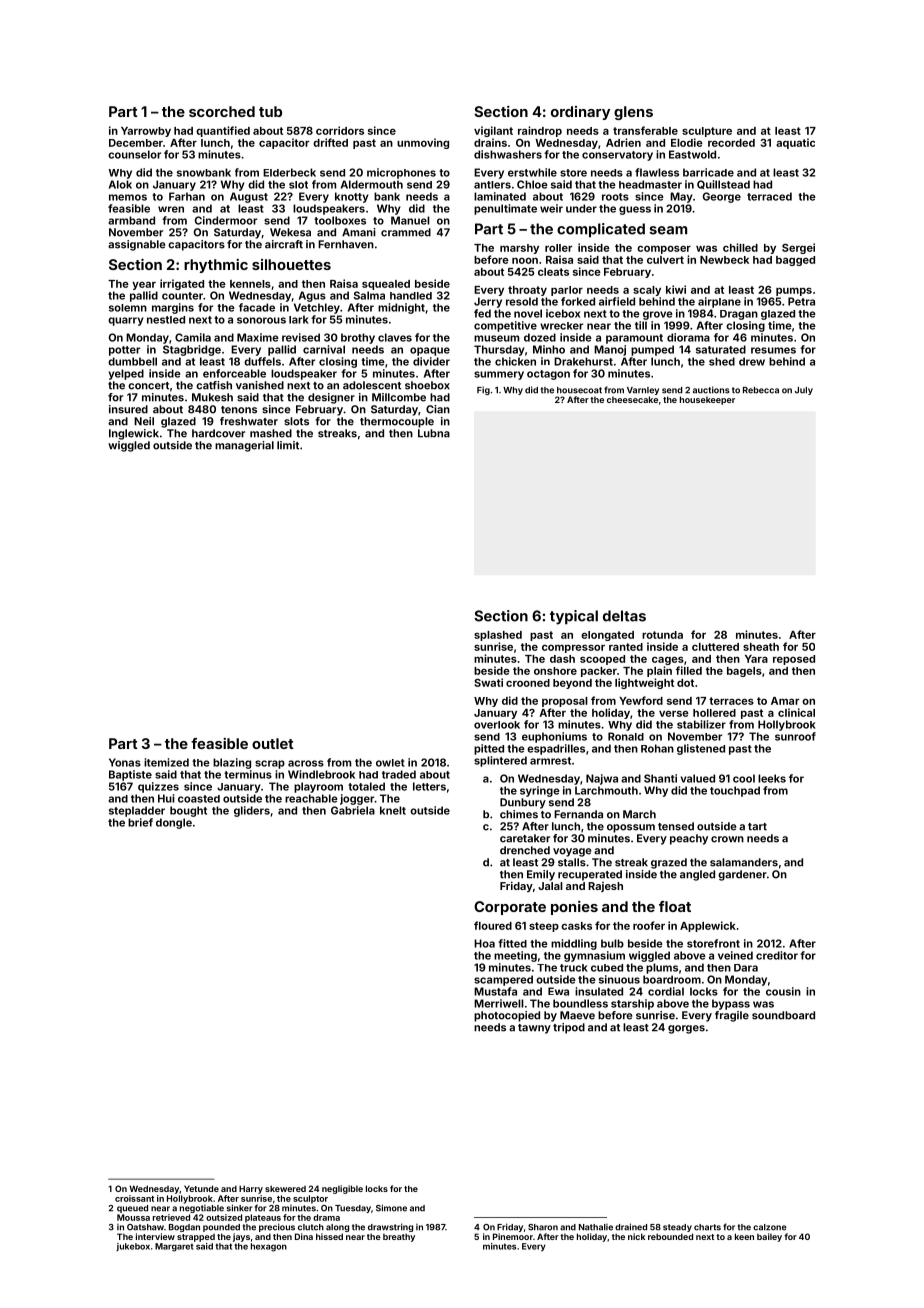 This screenshot has width=924, height=1308. What do you see at coordinates (528, 683) in the screenshot?
I see `crooned` at bounding box center [528, 683].
